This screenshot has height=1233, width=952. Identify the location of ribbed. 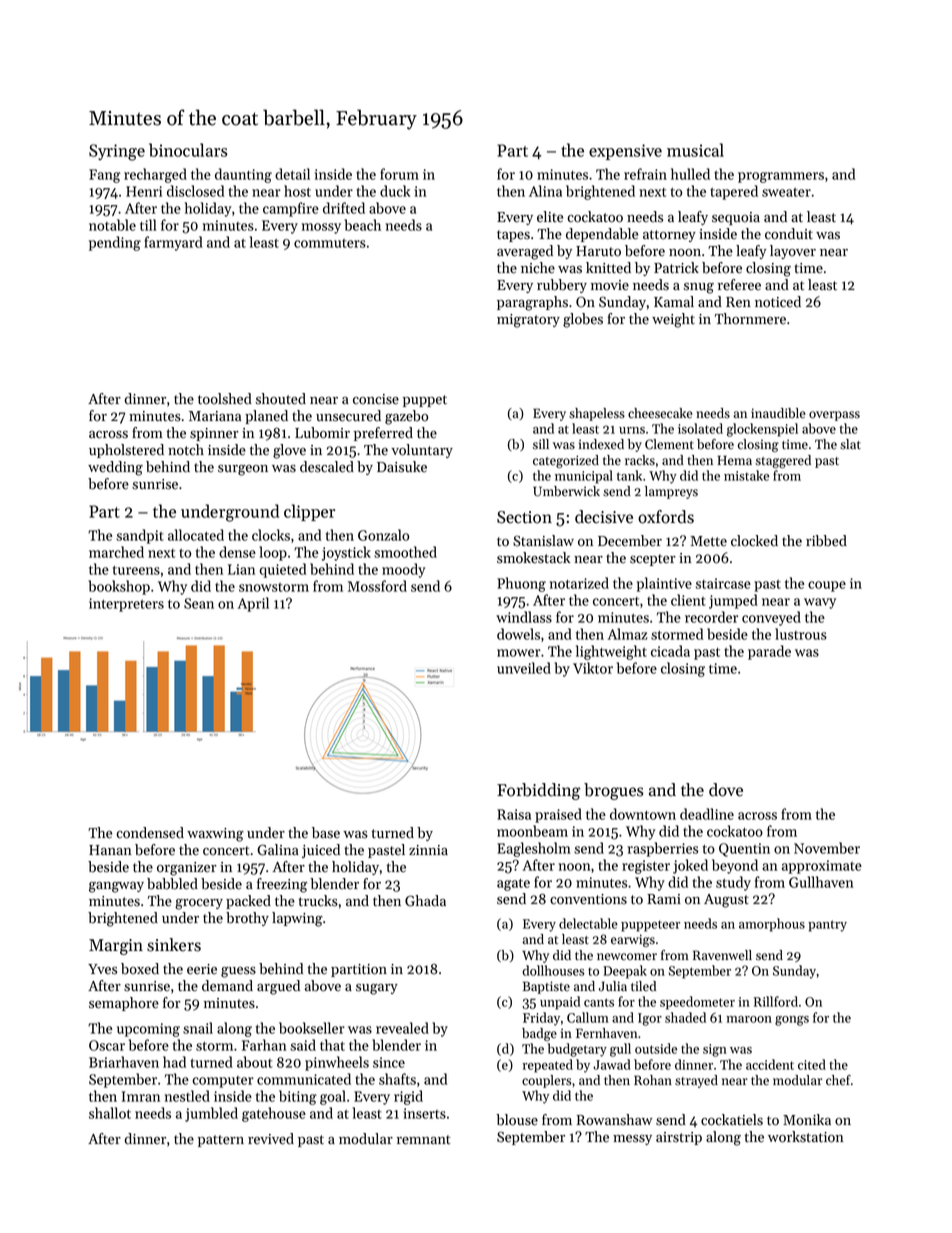
(826, 541).
